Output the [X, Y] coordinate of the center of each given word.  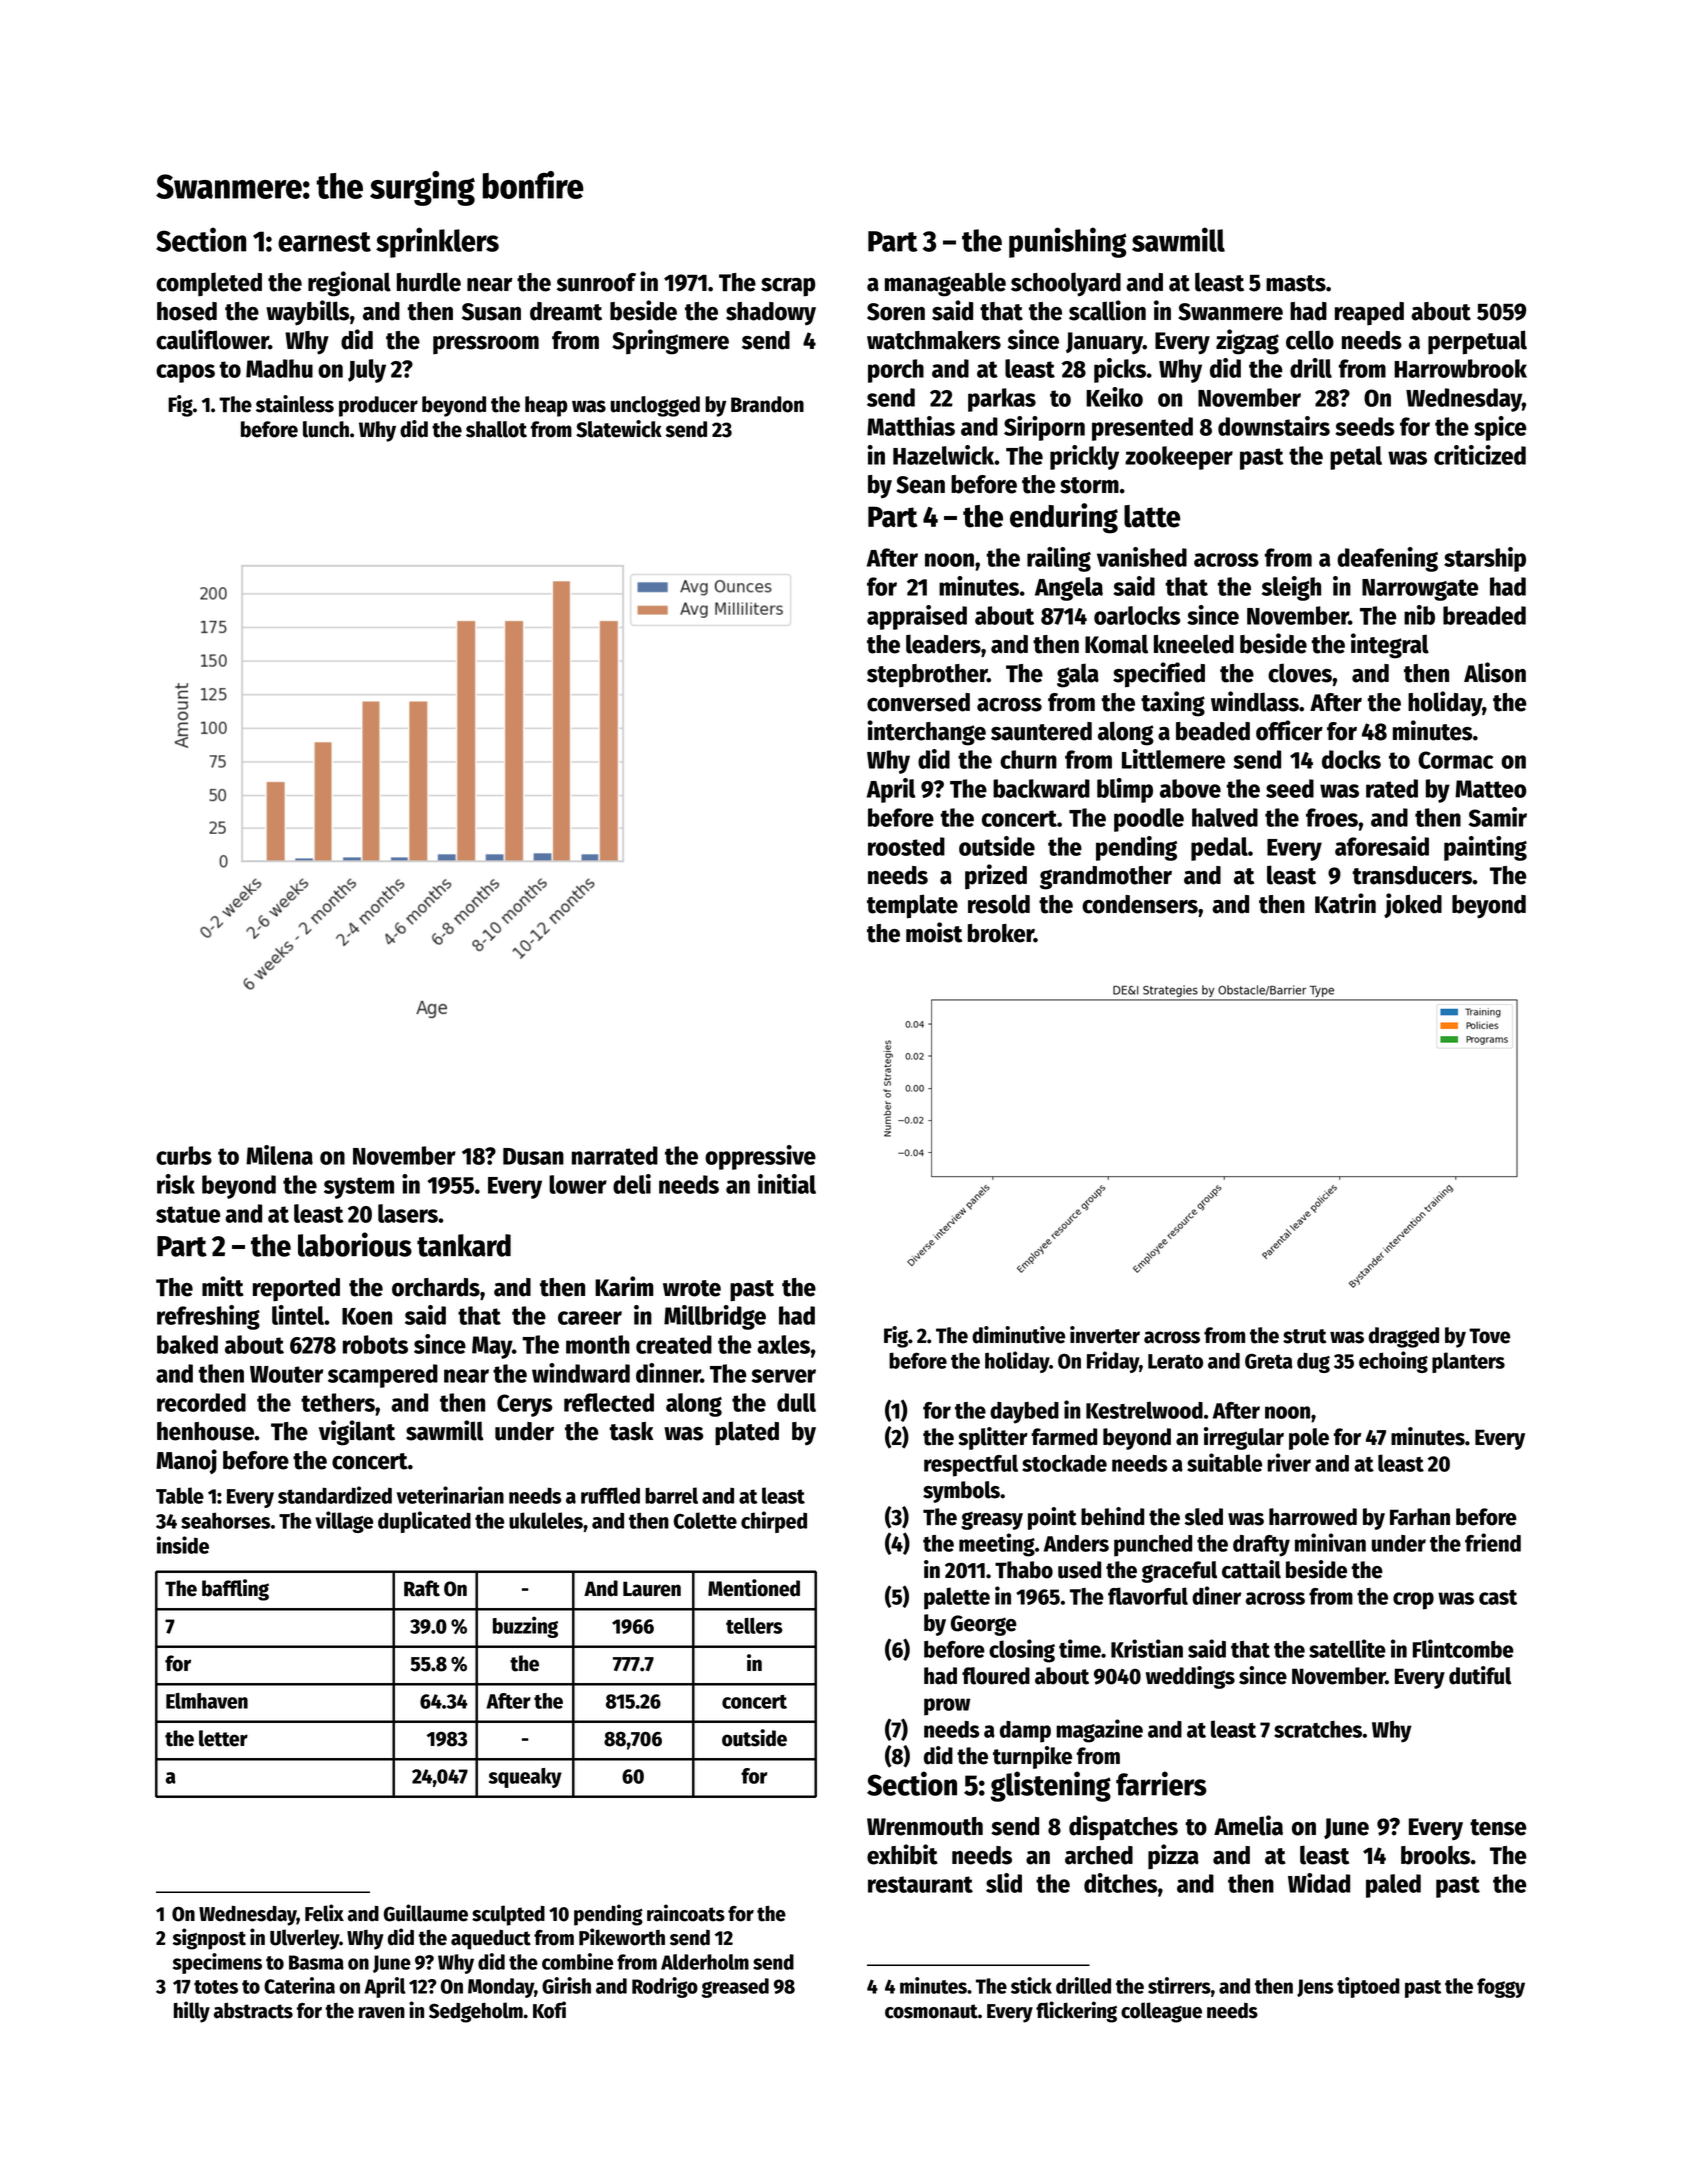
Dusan [533, 1156]
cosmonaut [931, 2011]
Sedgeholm [476, 2012]
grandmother [1106, 878]
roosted [906, 846]
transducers [1412, 875]
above [1190, 788]
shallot [496, 429]
